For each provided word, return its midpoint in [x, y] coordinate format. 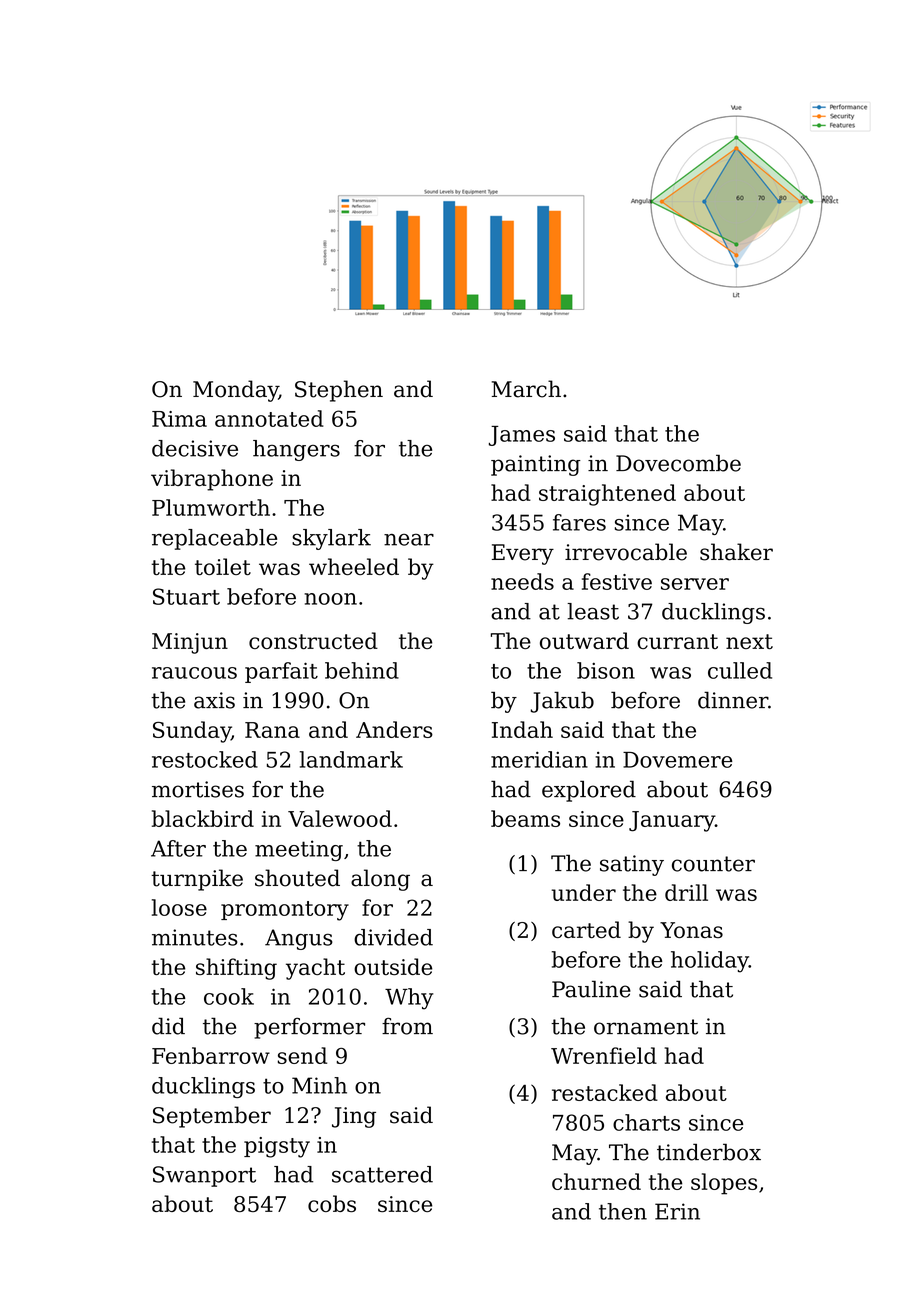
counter [713, 864]
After [178, 848]
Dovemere [677, 760]
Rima [179, 419]
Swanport [204, 1176]
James [522, 436]
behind [362, 670]
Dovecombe [678, 463]
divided [393, 937]
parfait [281, 672]
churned [596, 1181]
